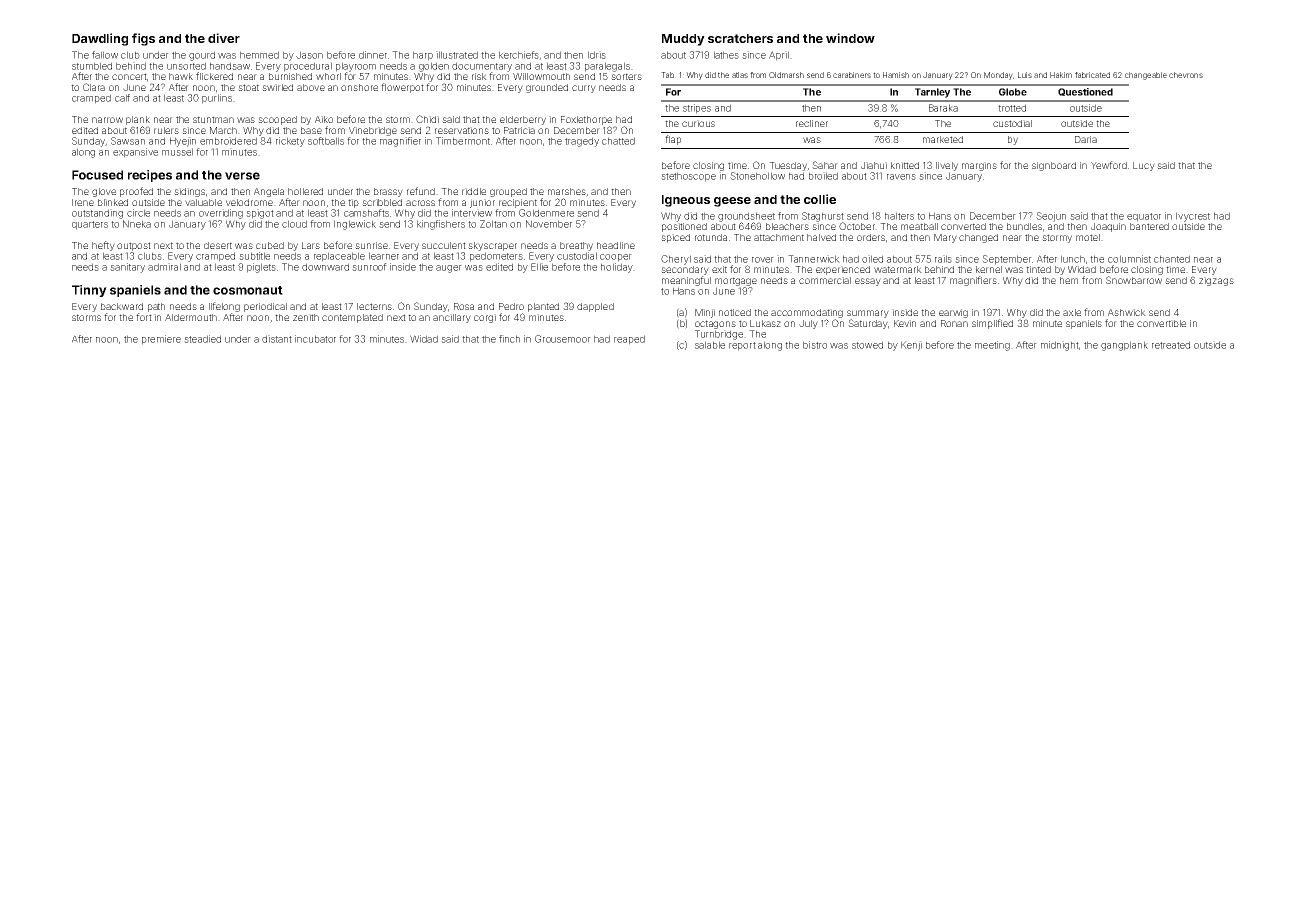 Image resolution: width=1308 pixels, height=924 pixels. What do you see at coordinates (156, 307) in the page?
I see `path` at bounding box center [156, 307].
